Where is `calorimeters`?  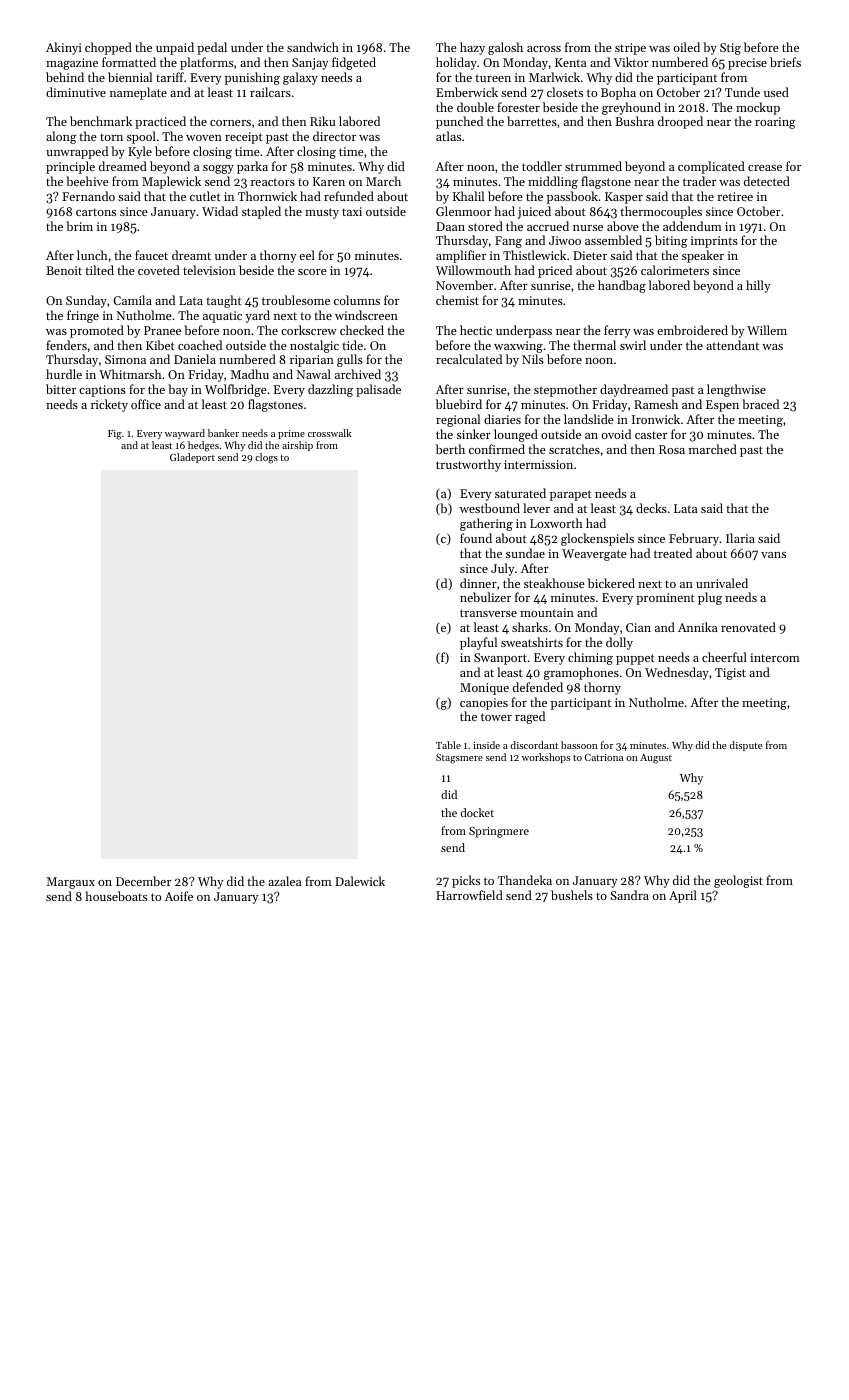 calorimeters is located at coordinates (675, 270).
